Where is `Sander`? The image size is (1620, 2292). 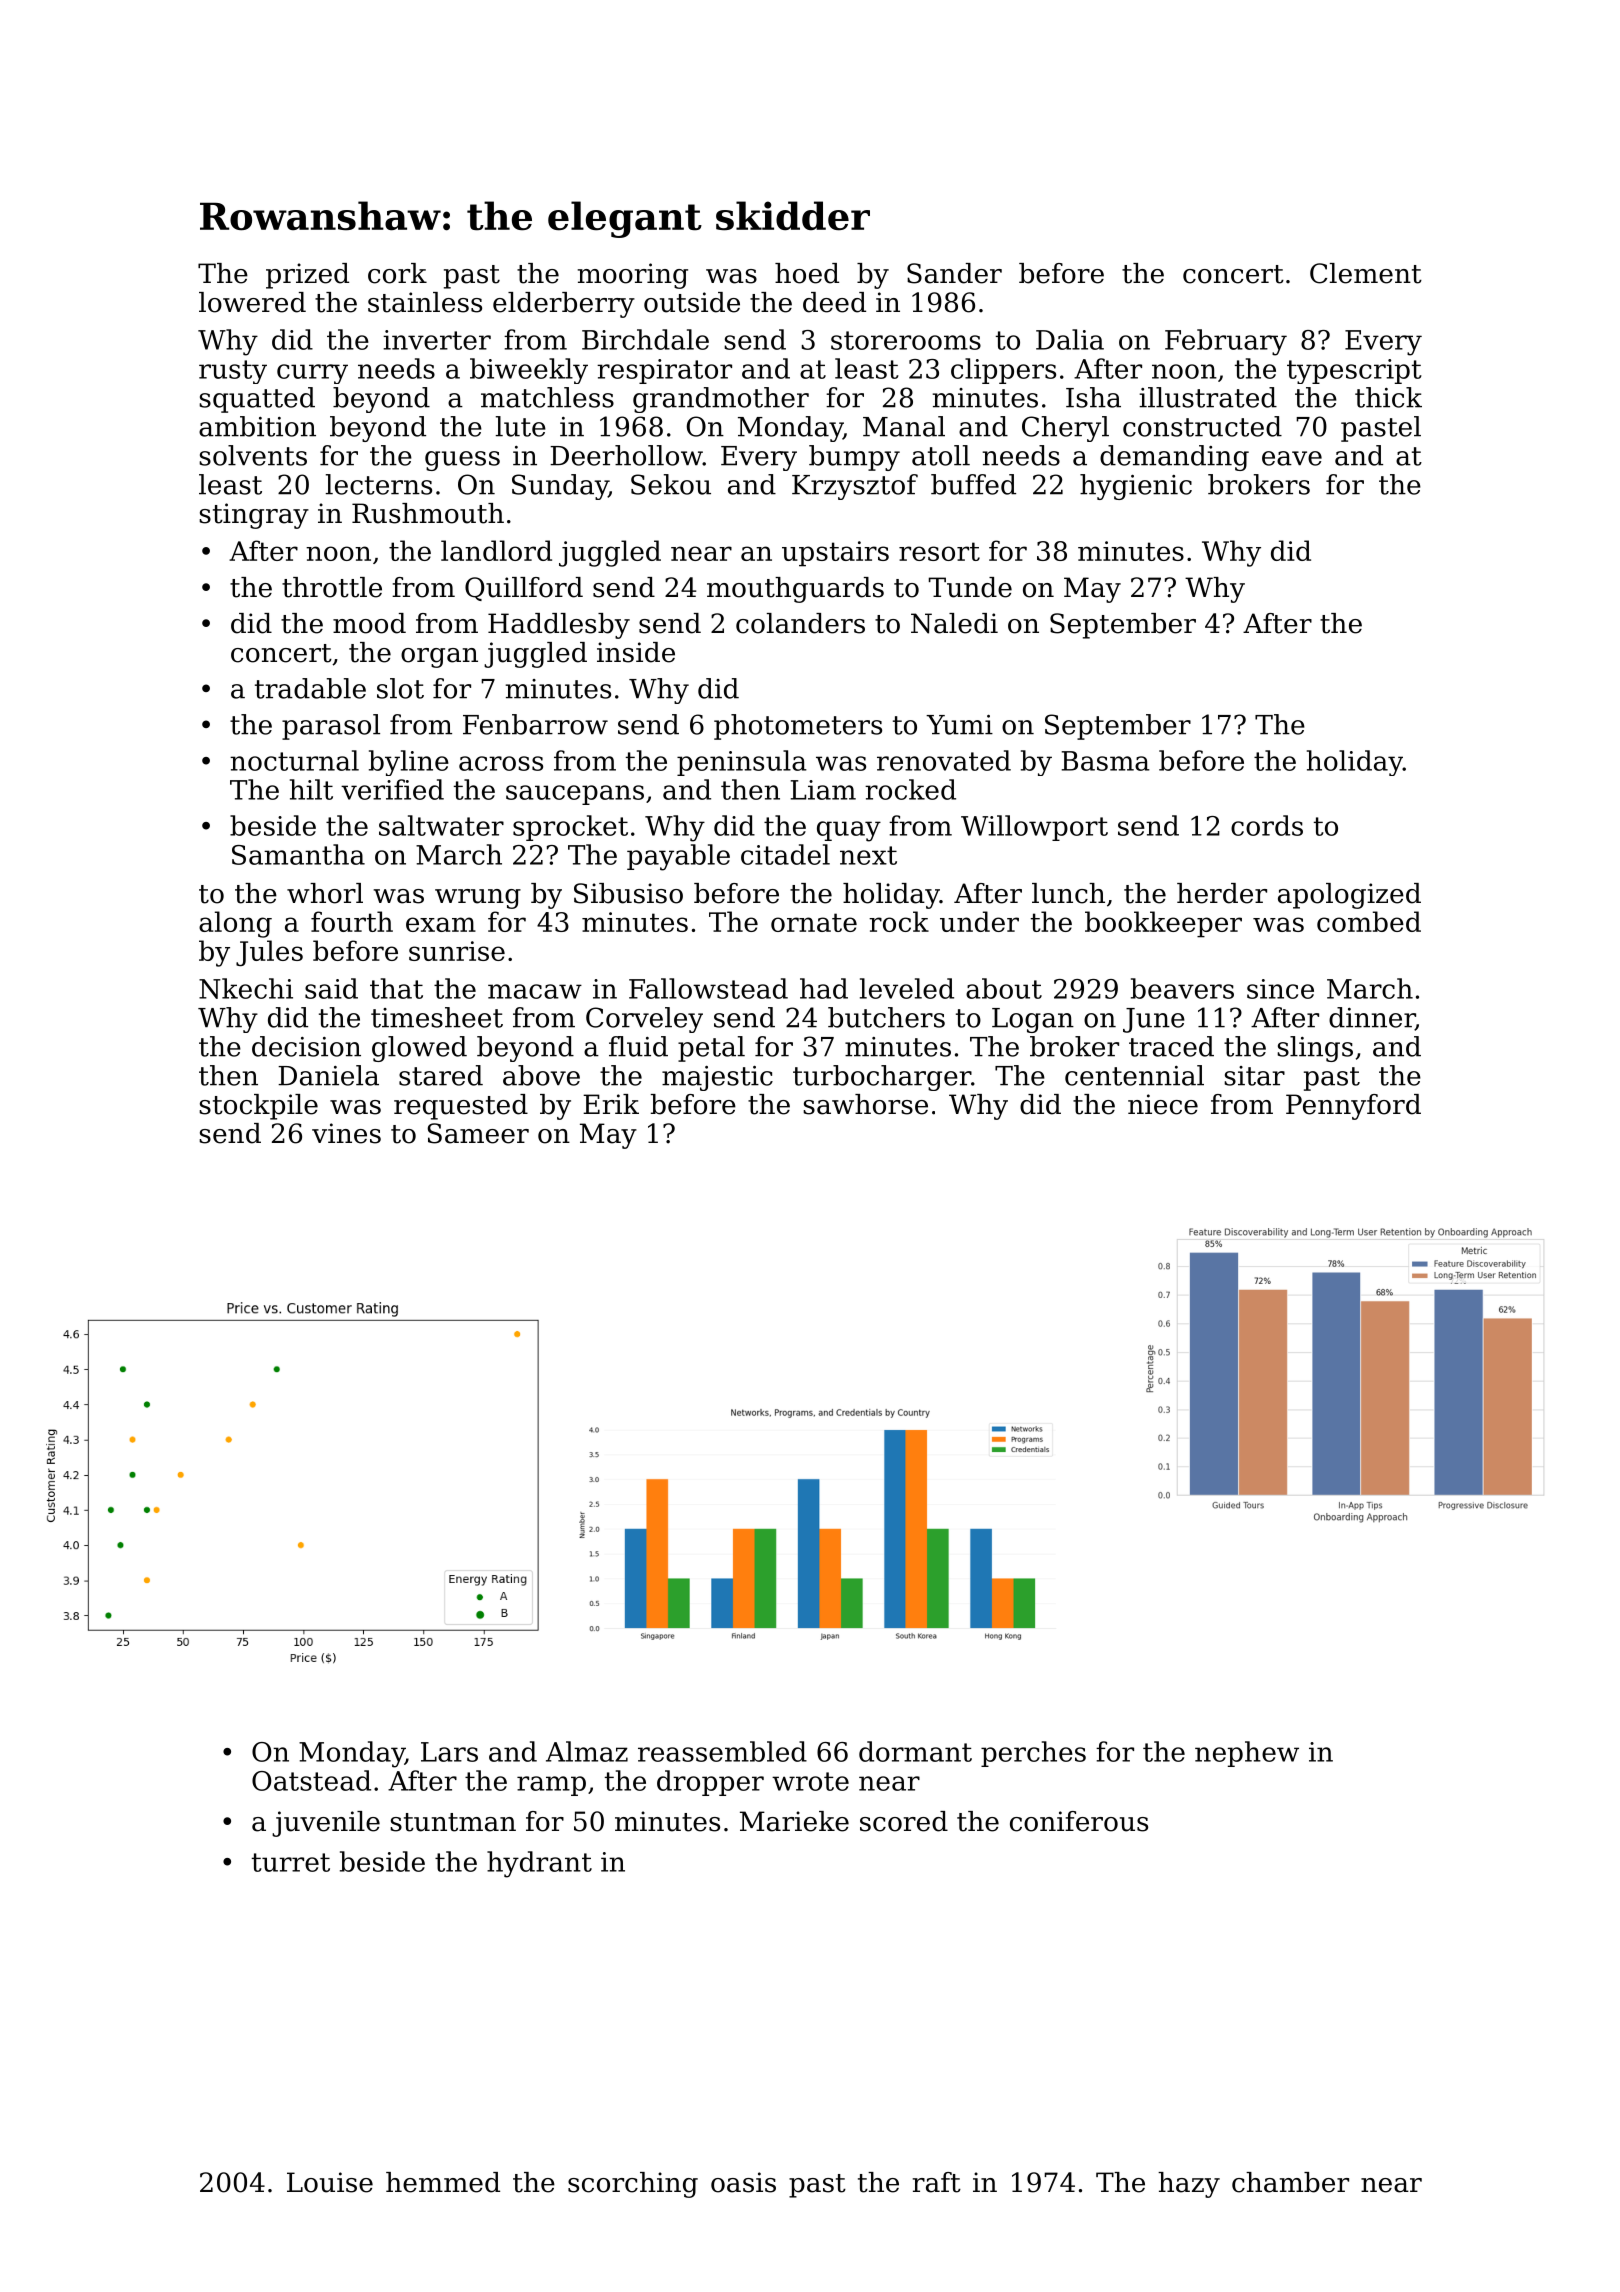 Sander is located at coordinates (954, 273).
